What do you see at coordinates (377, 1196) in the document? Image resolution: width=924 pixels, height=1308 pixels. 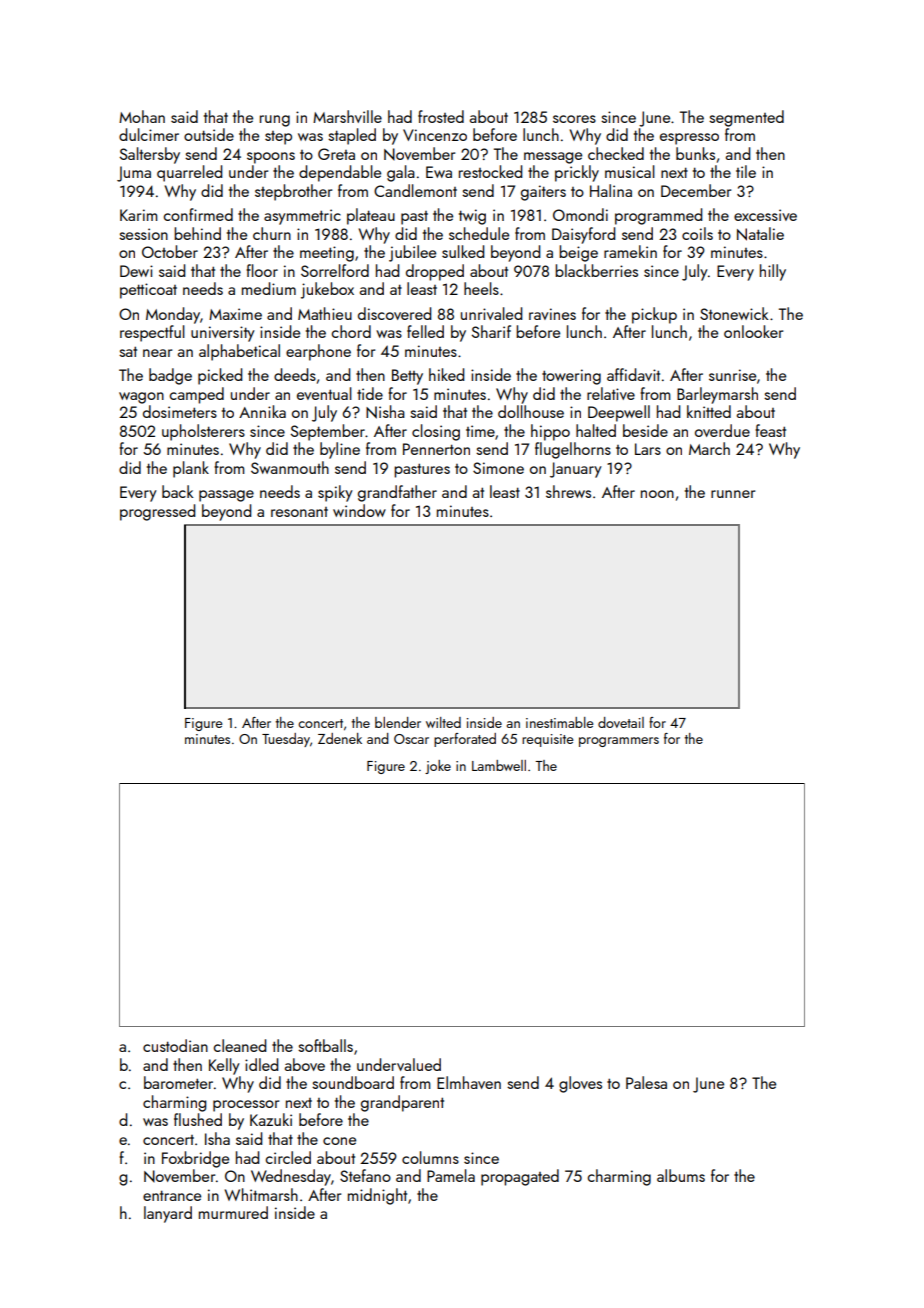 I see `midnight` at bounding box center [377, 1196].
